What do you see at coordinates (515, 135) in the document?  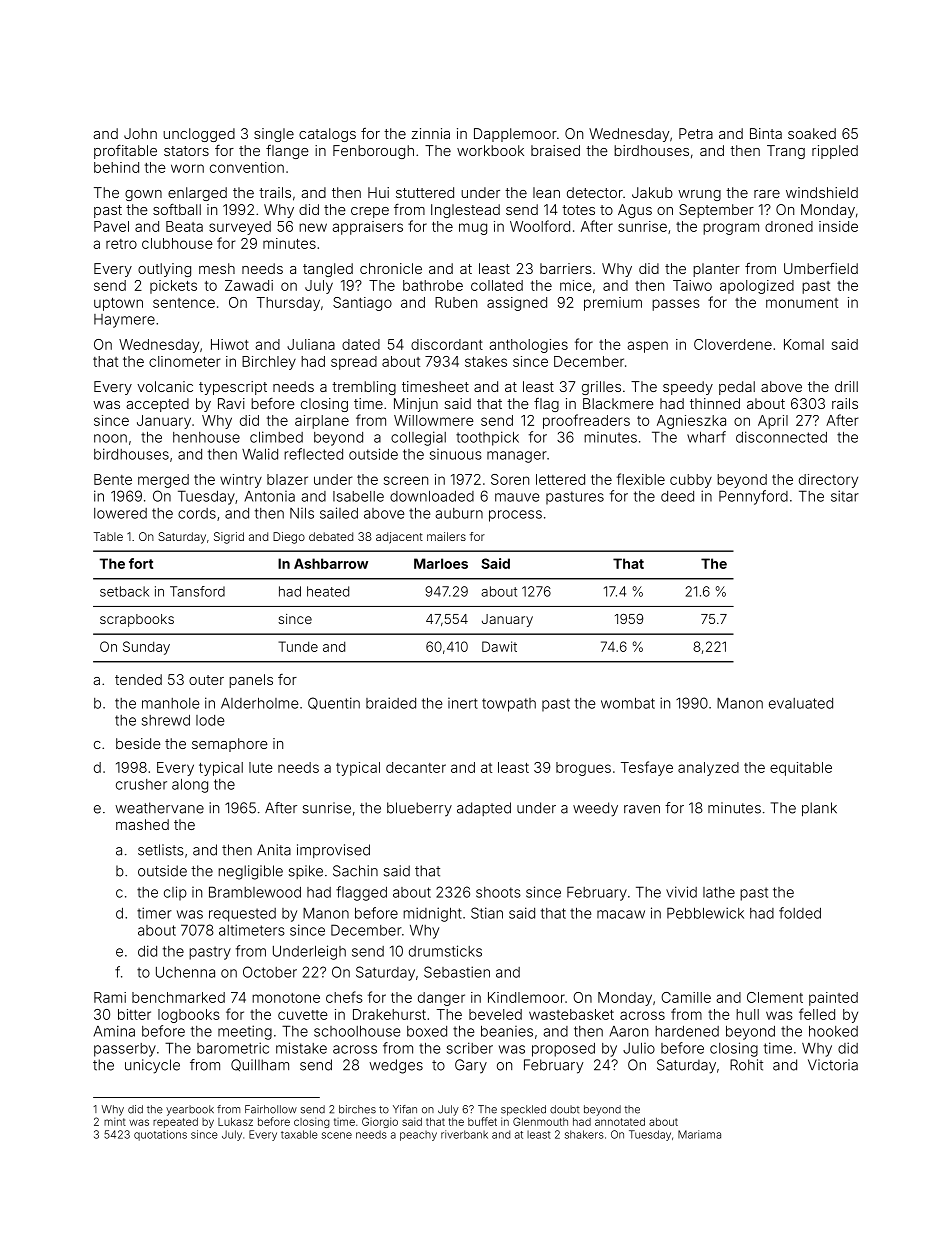 I see `Dapplemoor` at bounding box center [515, 135].
